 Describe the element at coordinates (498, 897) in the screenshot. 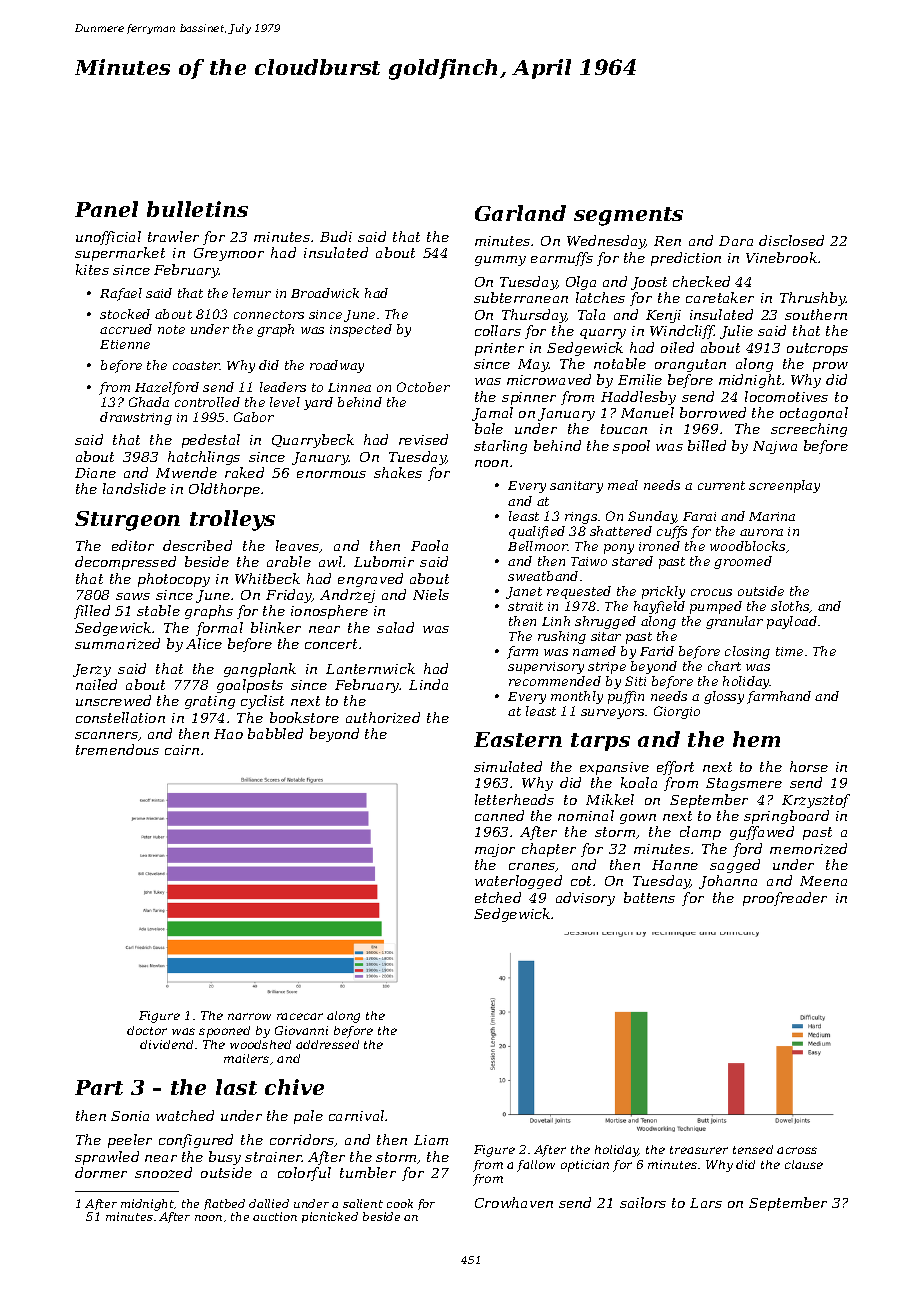

I see `etched` at that location.
